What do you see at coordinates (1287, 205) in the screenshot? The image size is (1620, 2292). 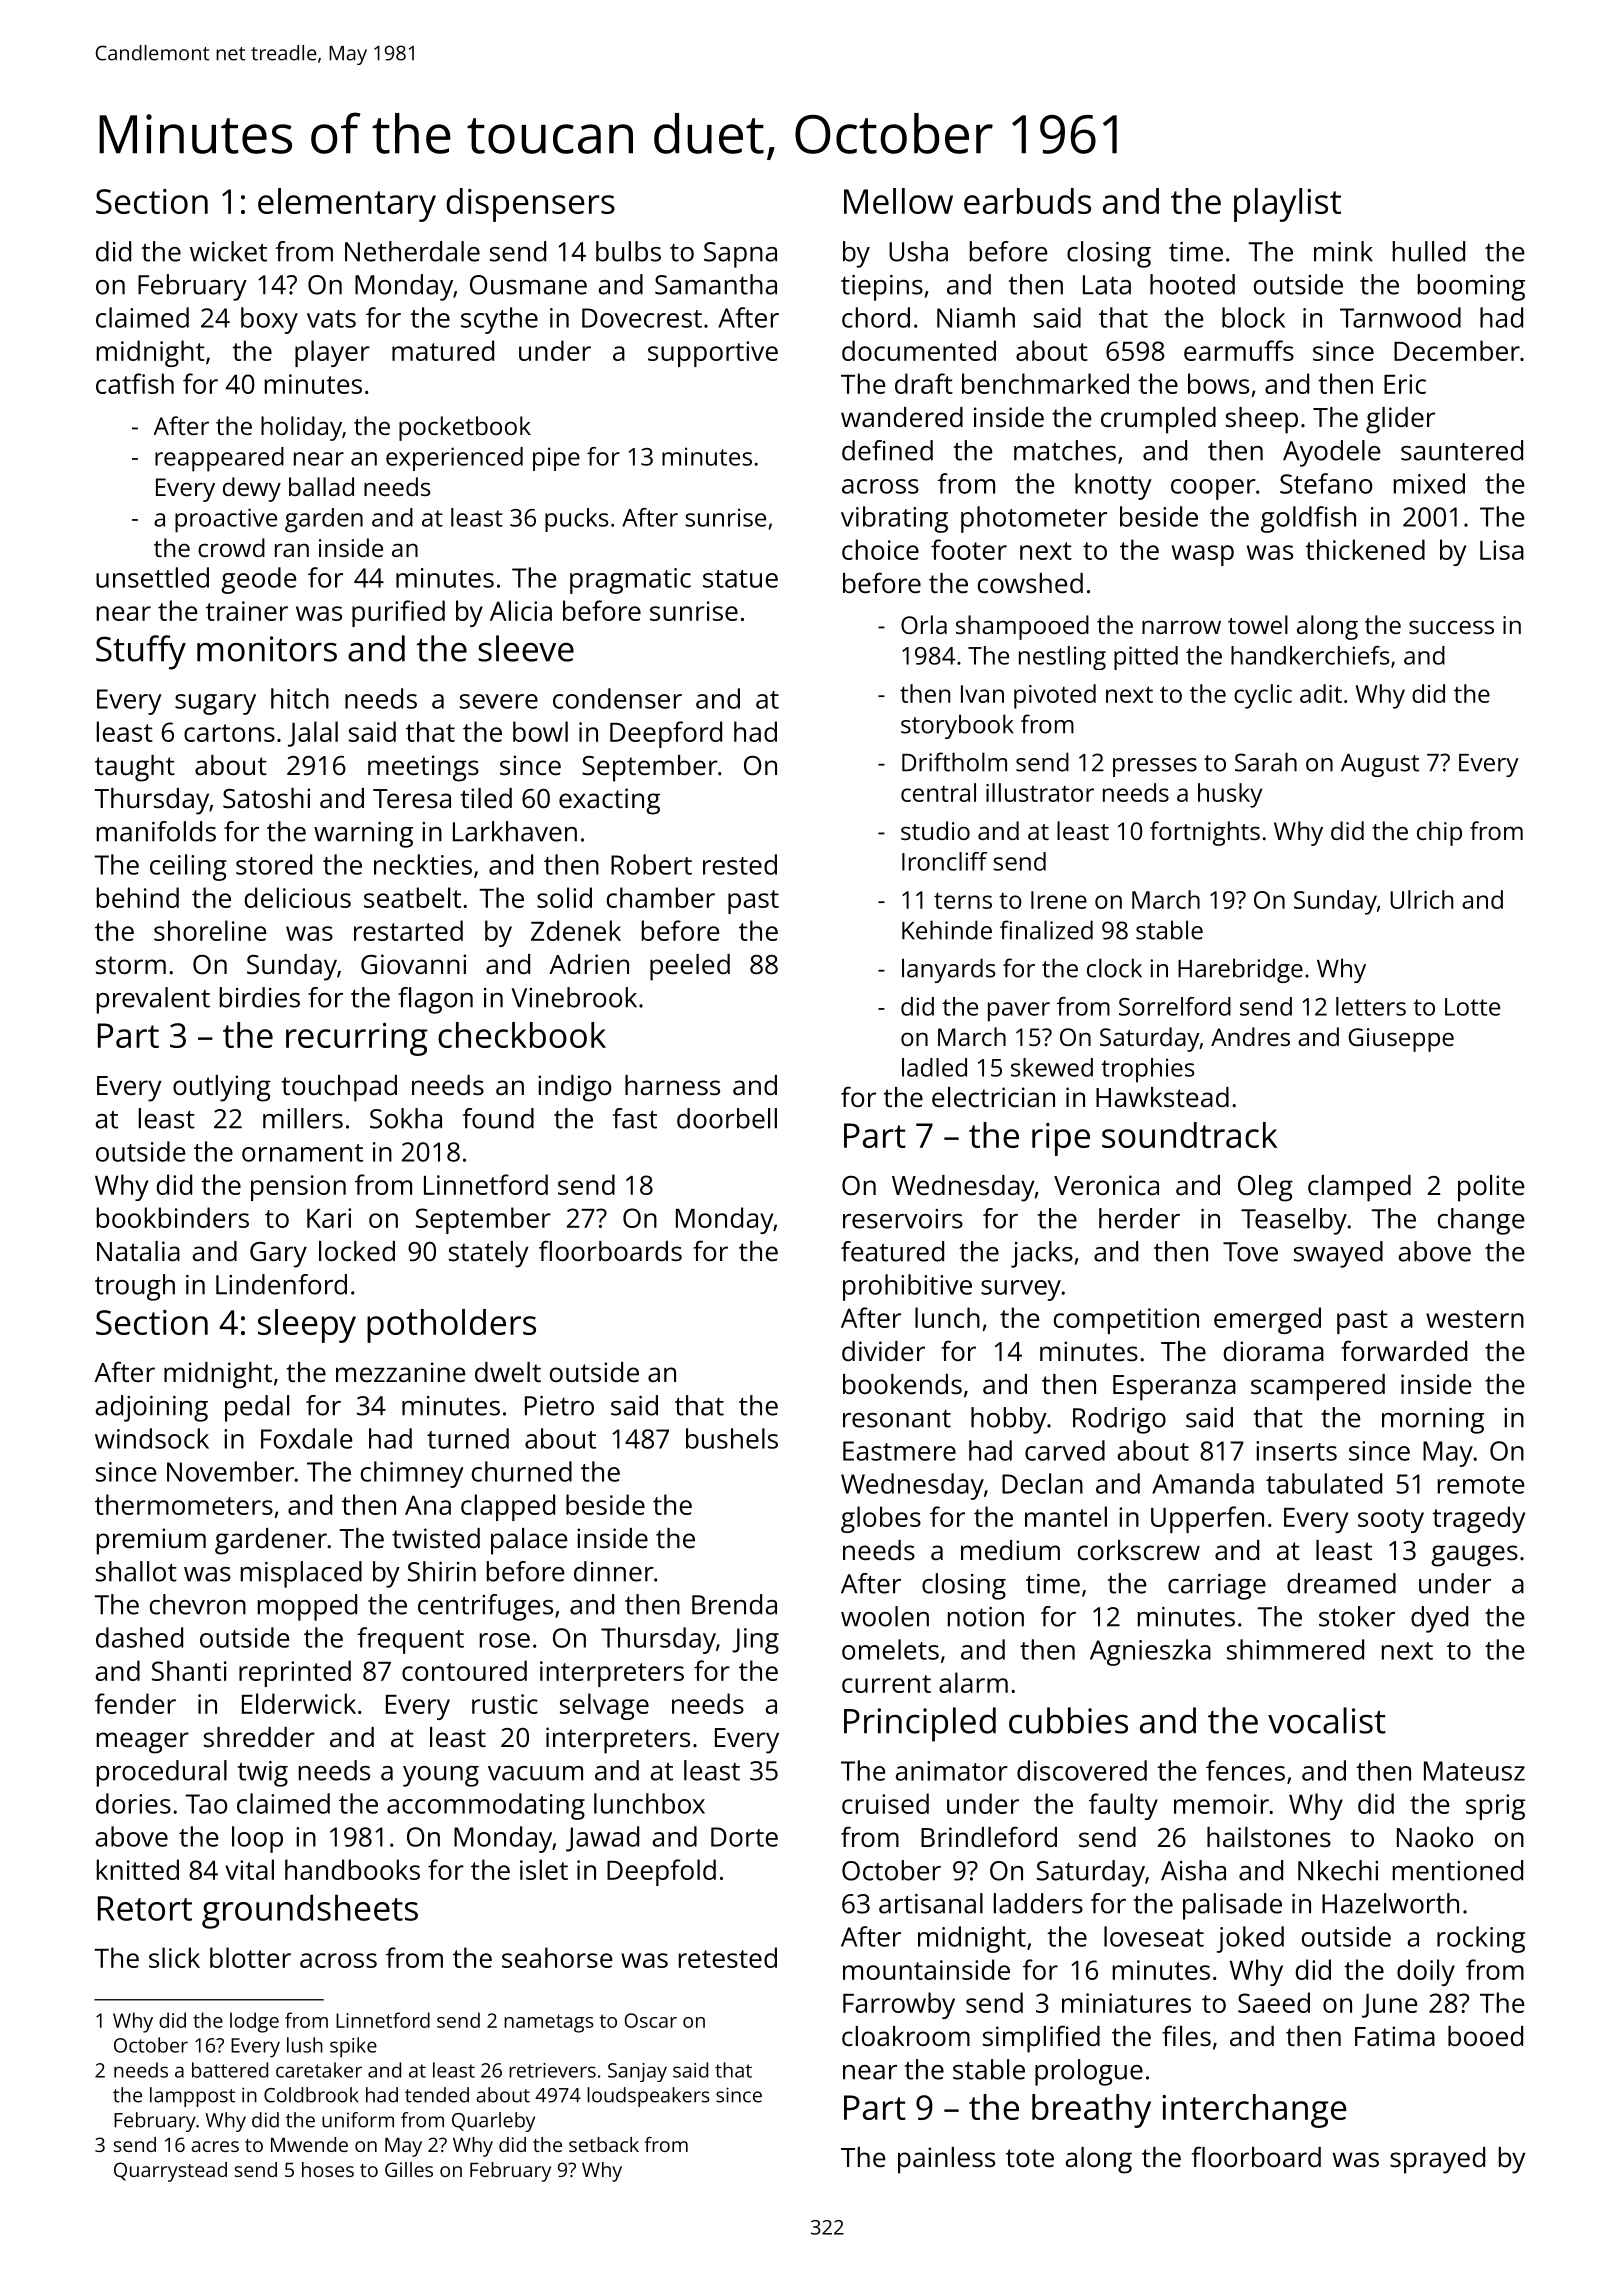 I see `playlist` at bounding box center [1287, 205].
